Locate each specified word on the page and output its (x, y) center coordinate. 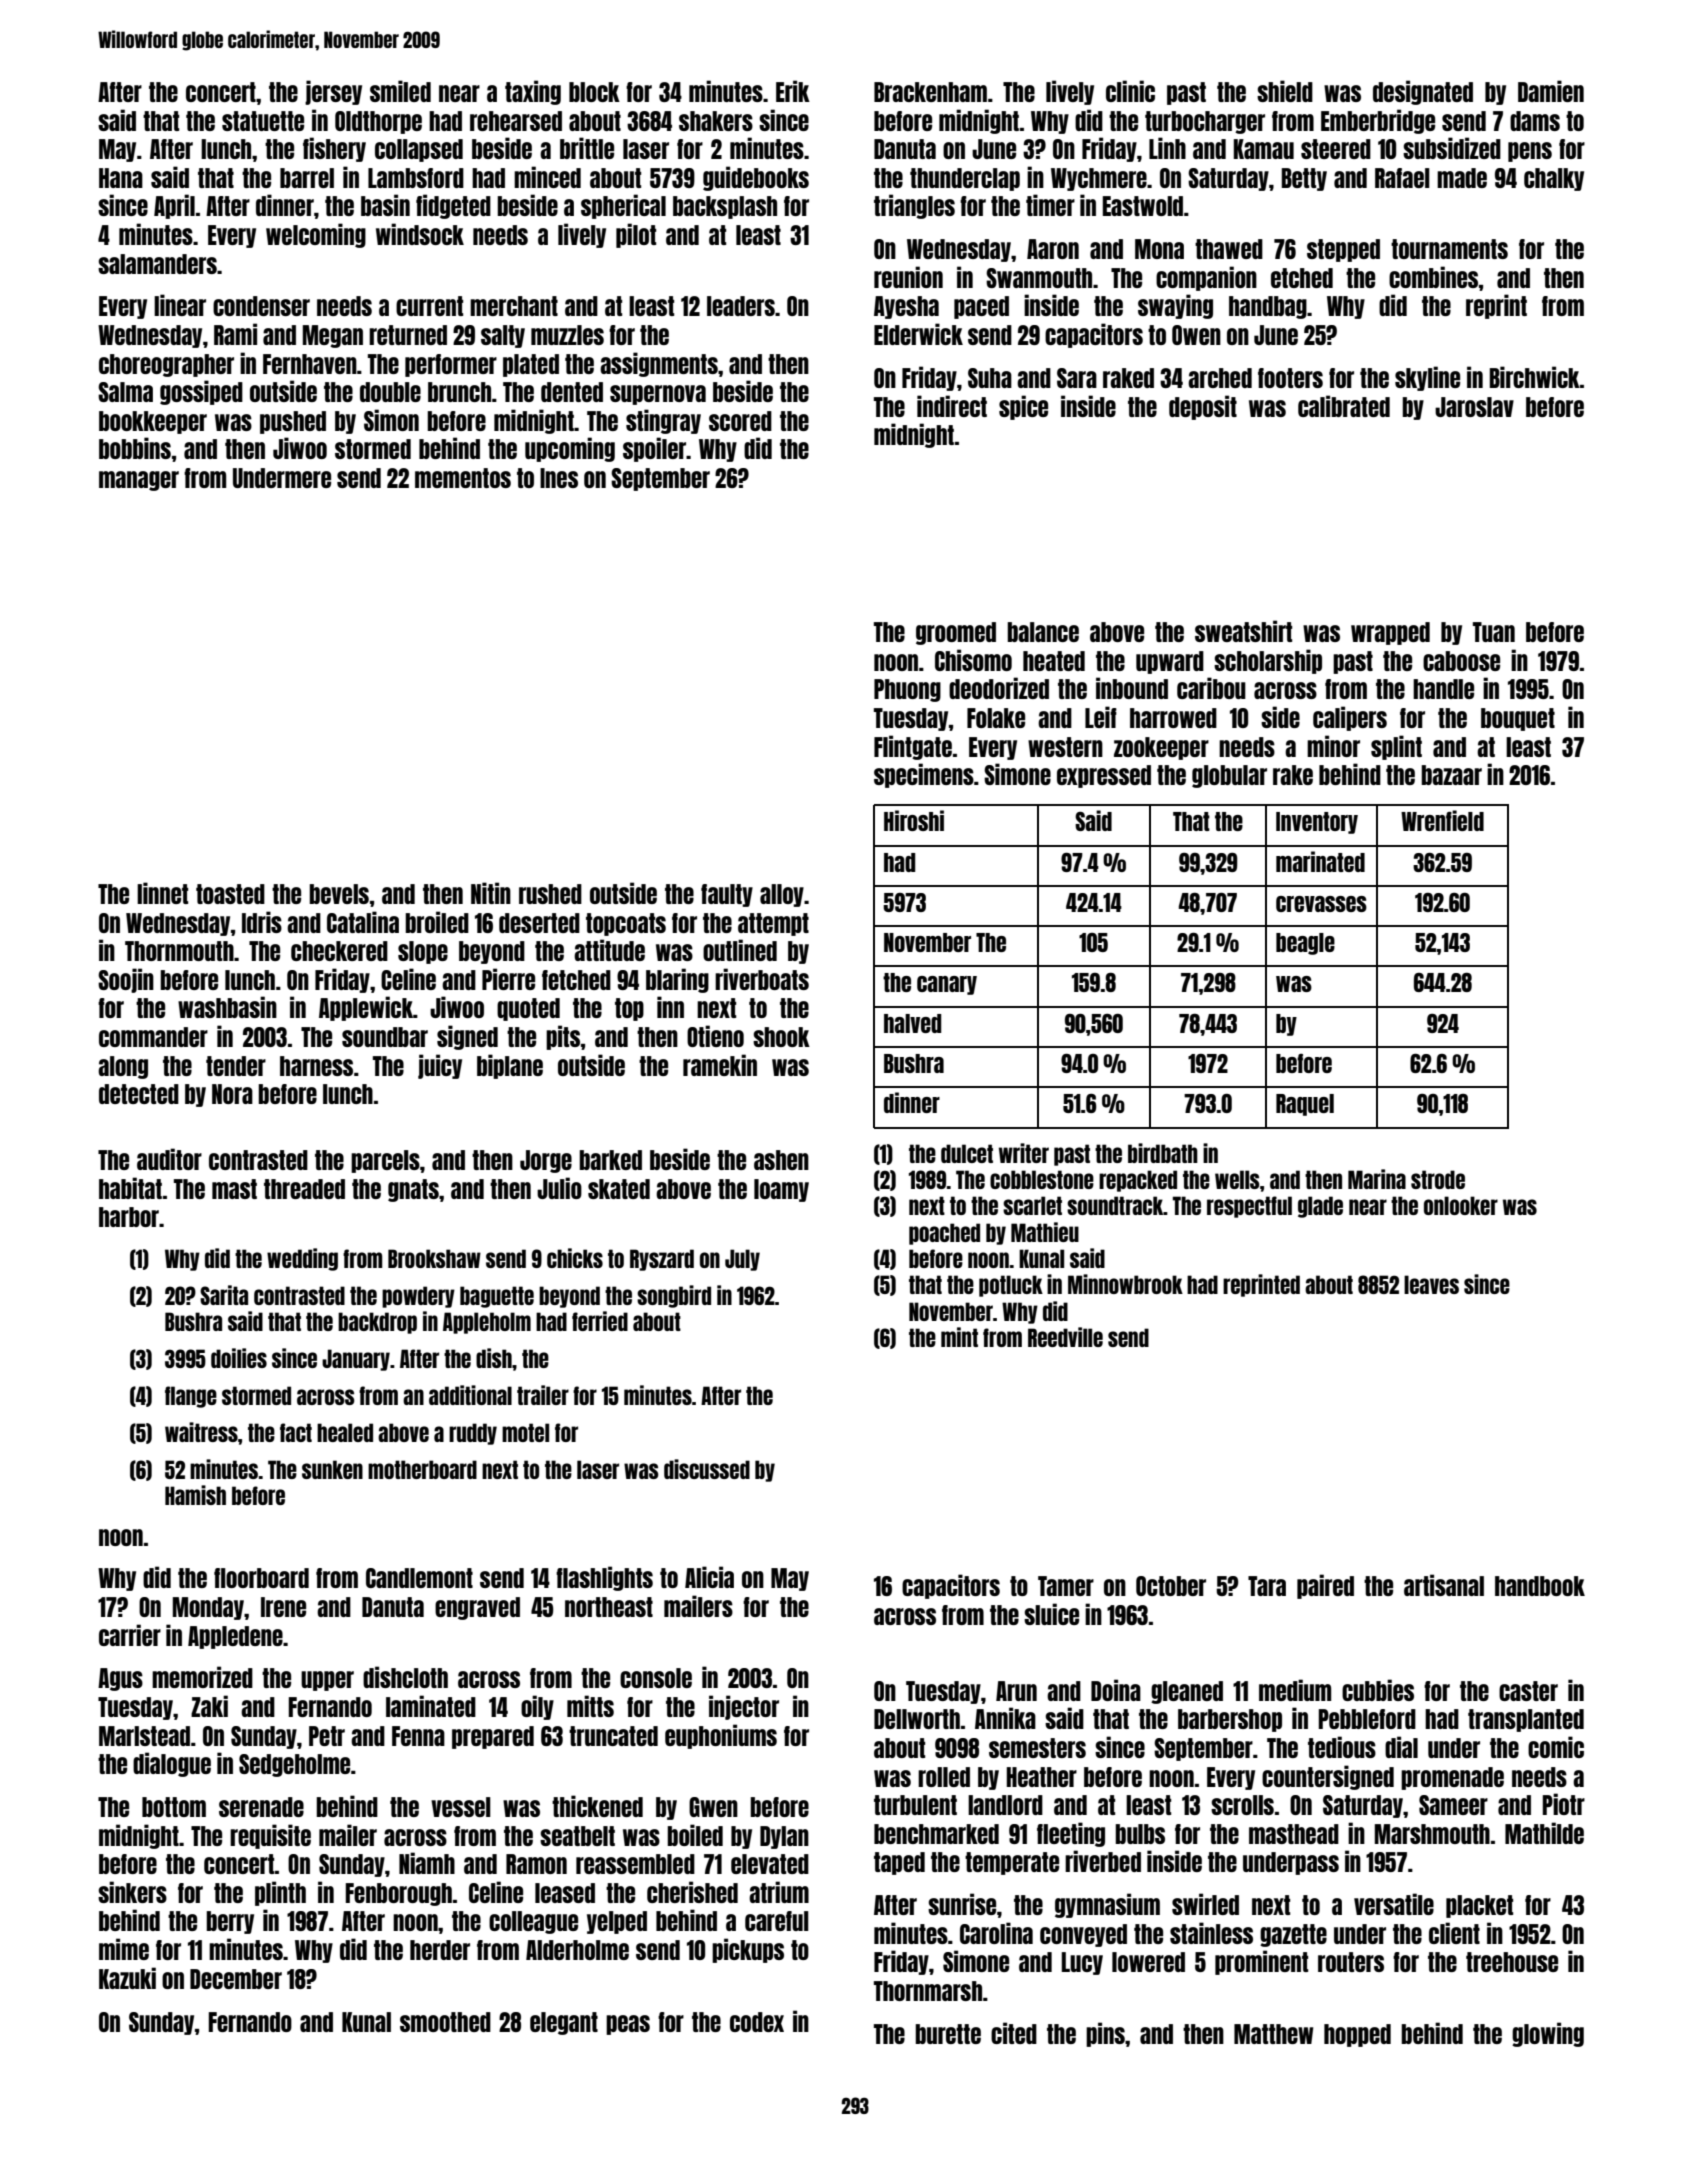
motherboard (422, 1469)
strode (1438, 1179)
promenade (1452, 1778)
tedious (1342, 1747)
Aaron (1053, 249)
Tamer (1066, 1586)
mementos (463, 478)
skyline (1427, 378)
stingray (663, 421)
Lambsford (416, 178)
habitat (130, 1188)
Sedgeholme (294, 1765)
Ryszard (662, 1260)
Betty (1304, 179)
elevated (770, 1864)
